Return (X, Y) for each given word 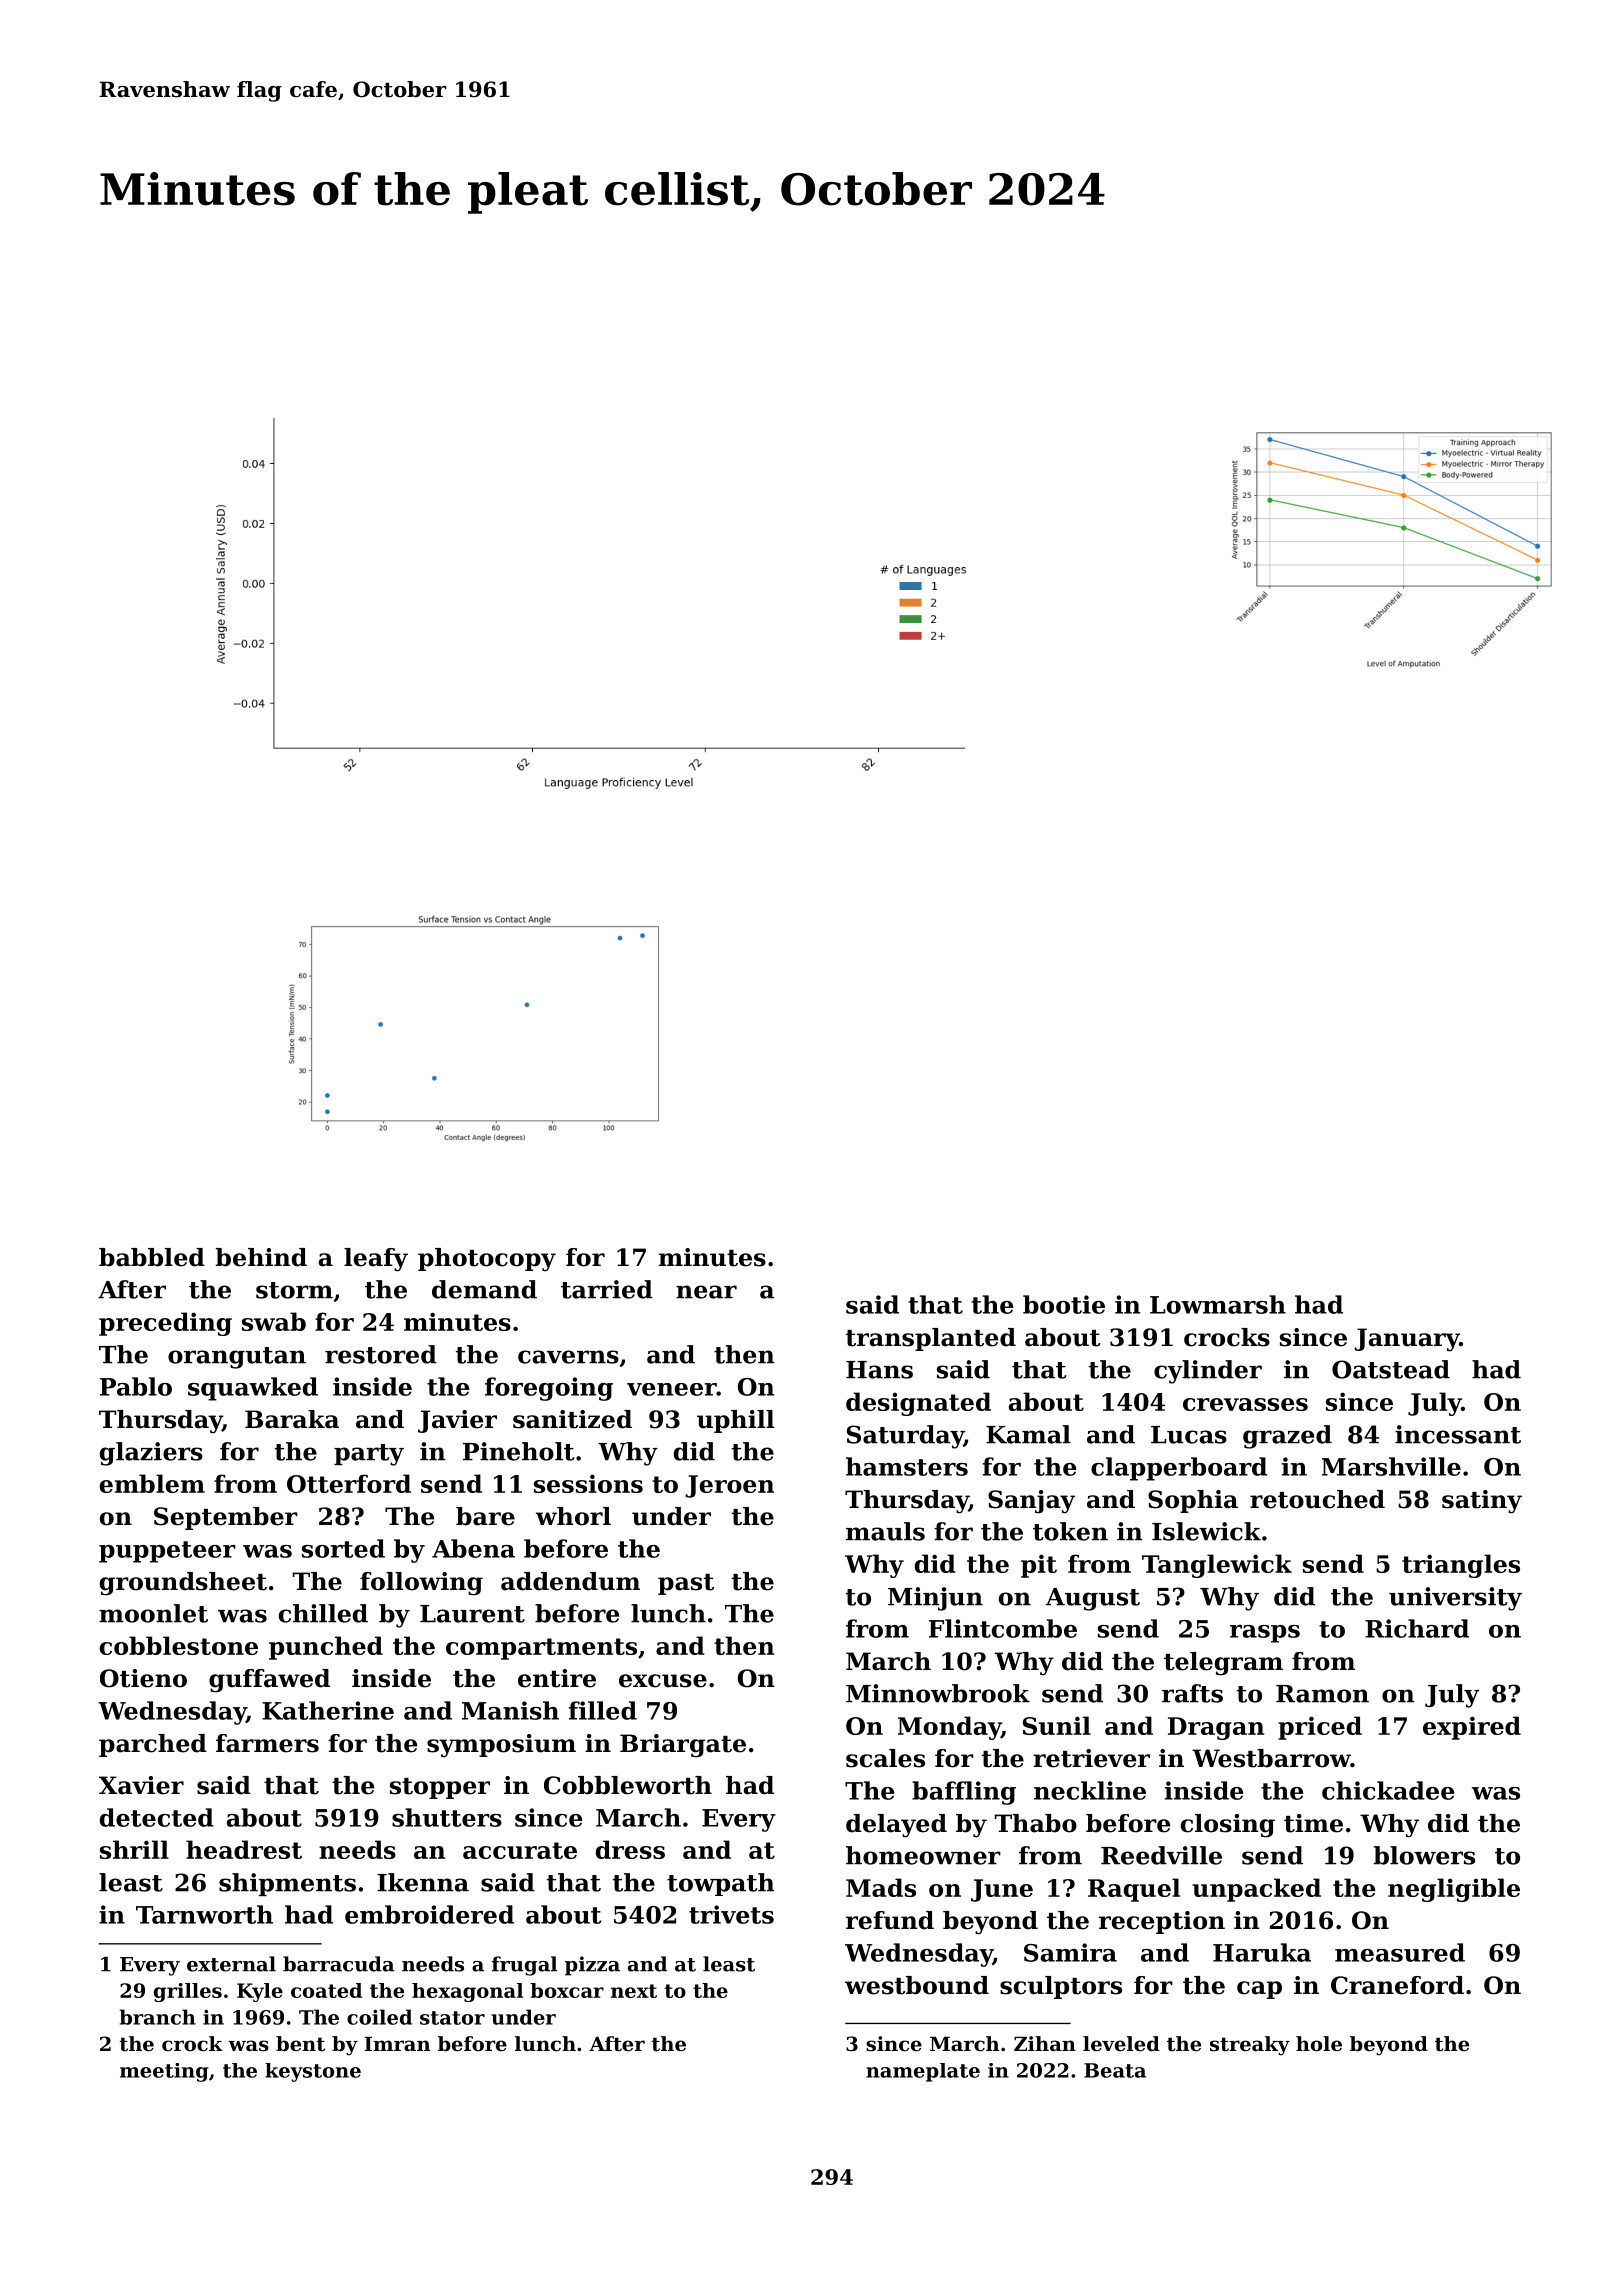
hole (1319, 2044)
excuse (663, 1681)
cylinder (1208, 1372)
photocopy (487, 1260)
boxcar (567, 1990)
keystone (313, 2072)
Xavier (141, 1785)
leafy (376, 1260)
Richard (1417, 1628)
